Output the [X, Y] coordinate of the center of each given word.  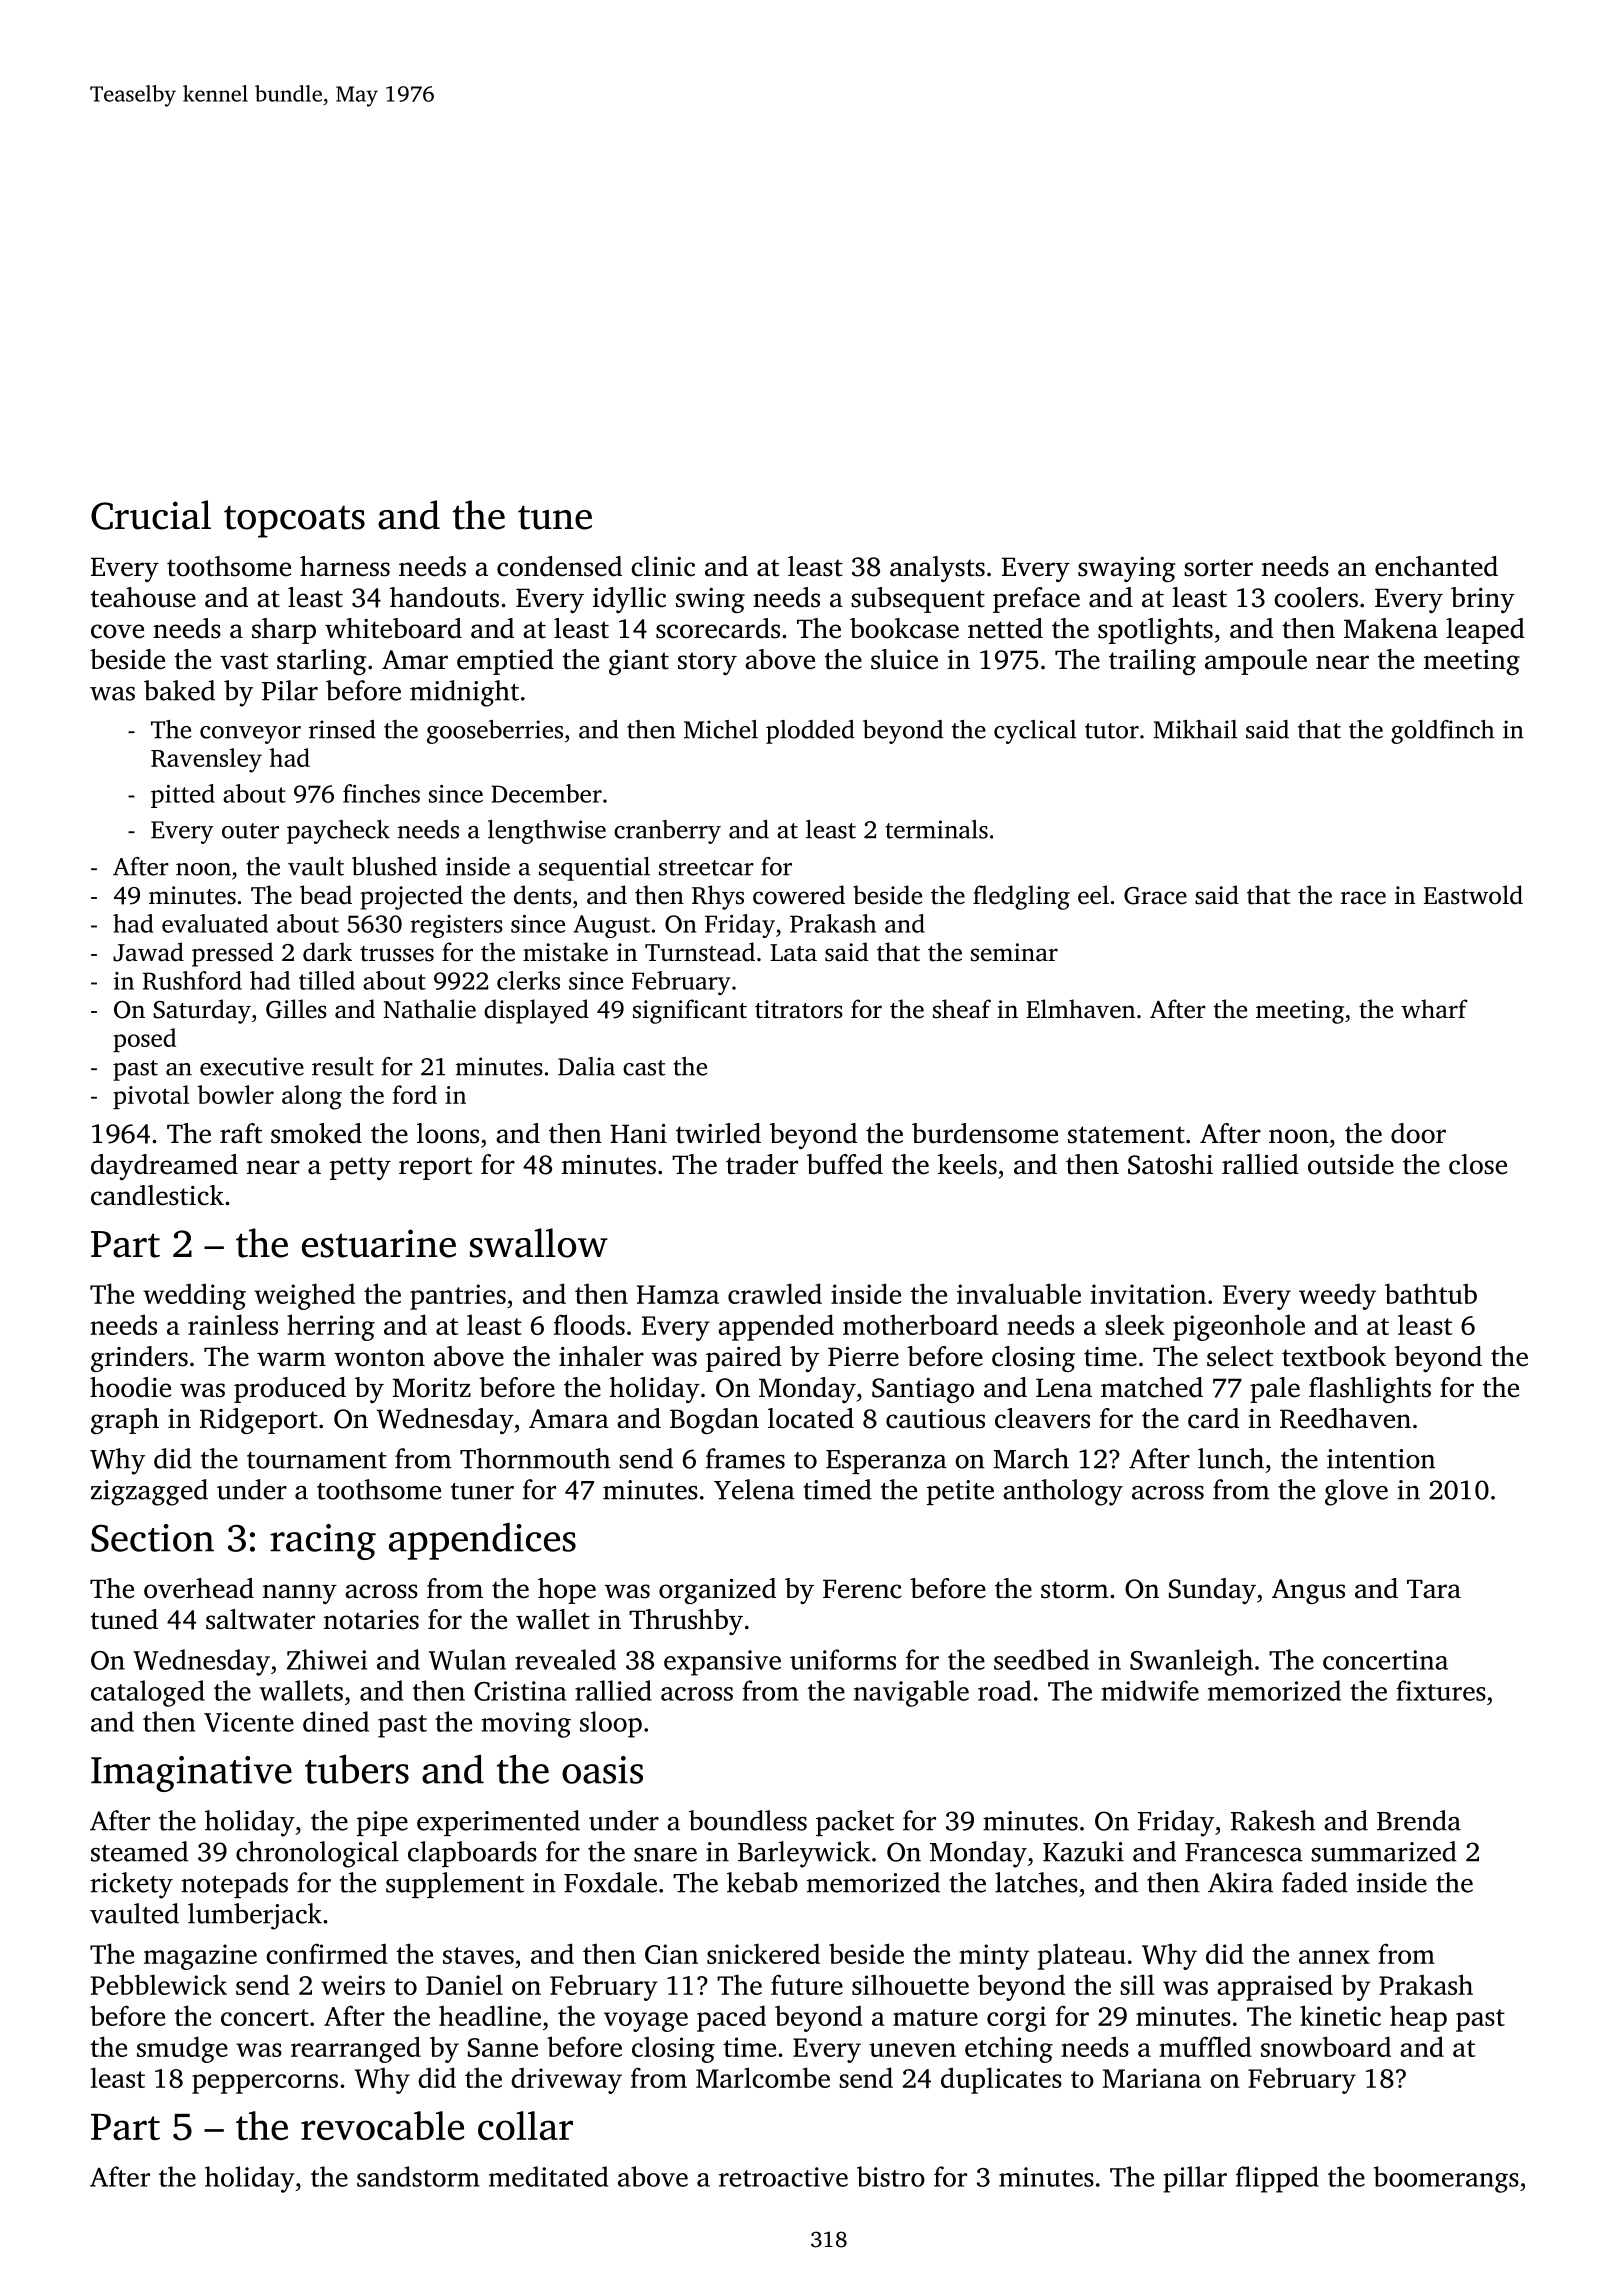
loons [448, 1133]
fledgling [1021, 897]
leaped [1485, 631]
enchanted [1436, 566]
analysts [937, 569]
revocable [382, 2125]
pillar [1195, 2179]
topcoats [294, 521]
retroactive [783, 2177]
